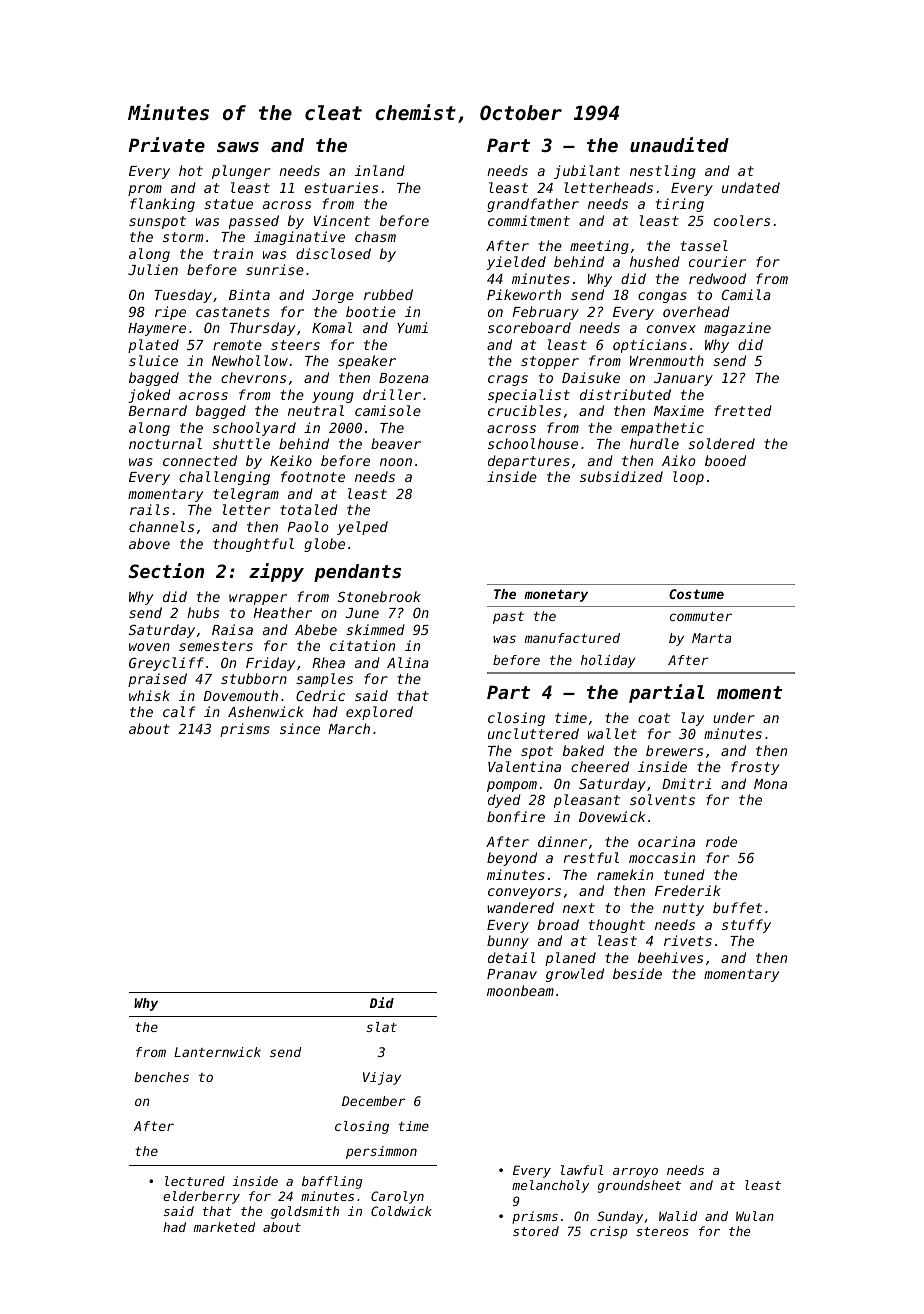 The image size is (924, 1314). I want to click on soldered, so click(721, 443).
